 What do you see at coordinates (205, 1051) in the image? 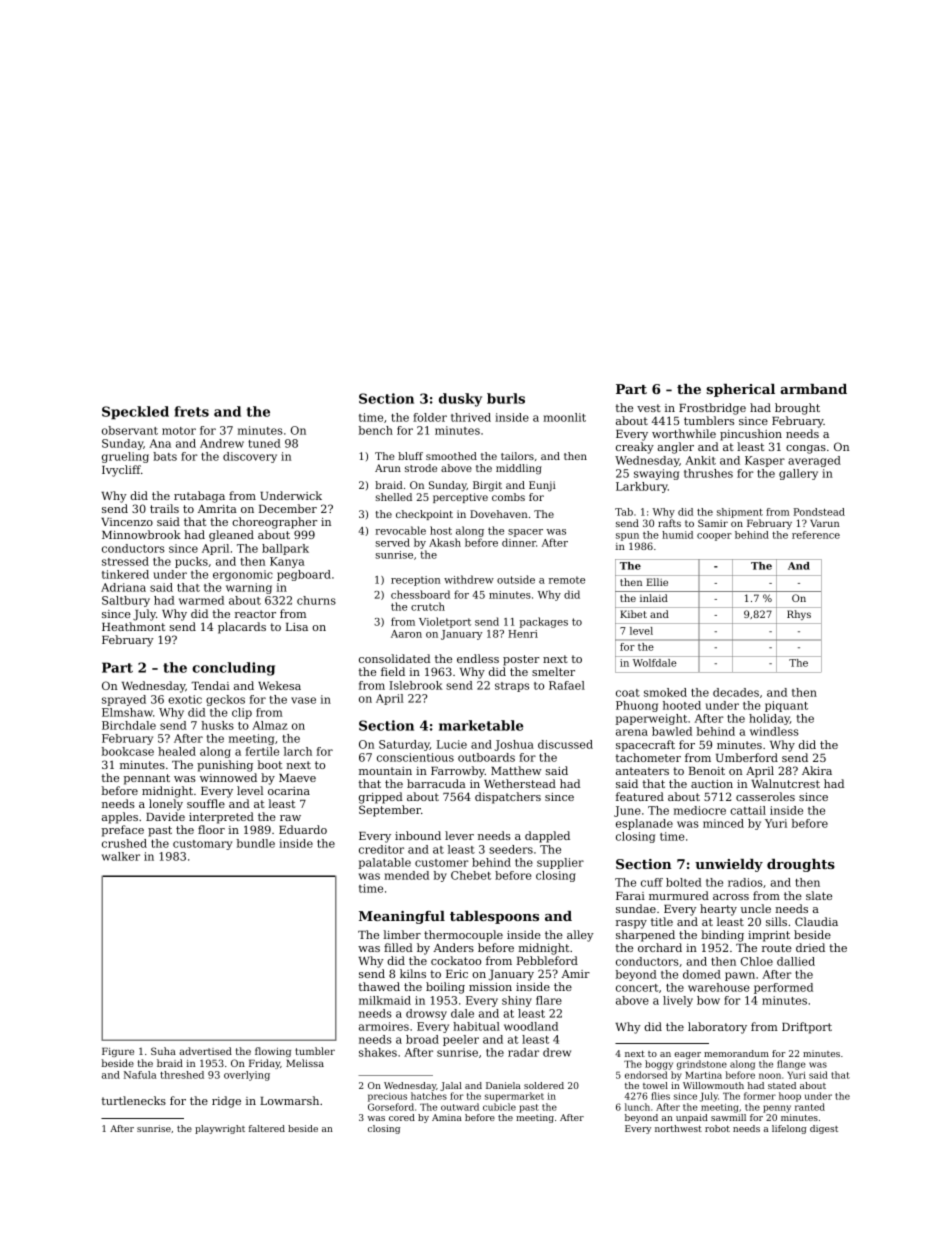
I see `advertised` at bounding box center [205, 1051].
